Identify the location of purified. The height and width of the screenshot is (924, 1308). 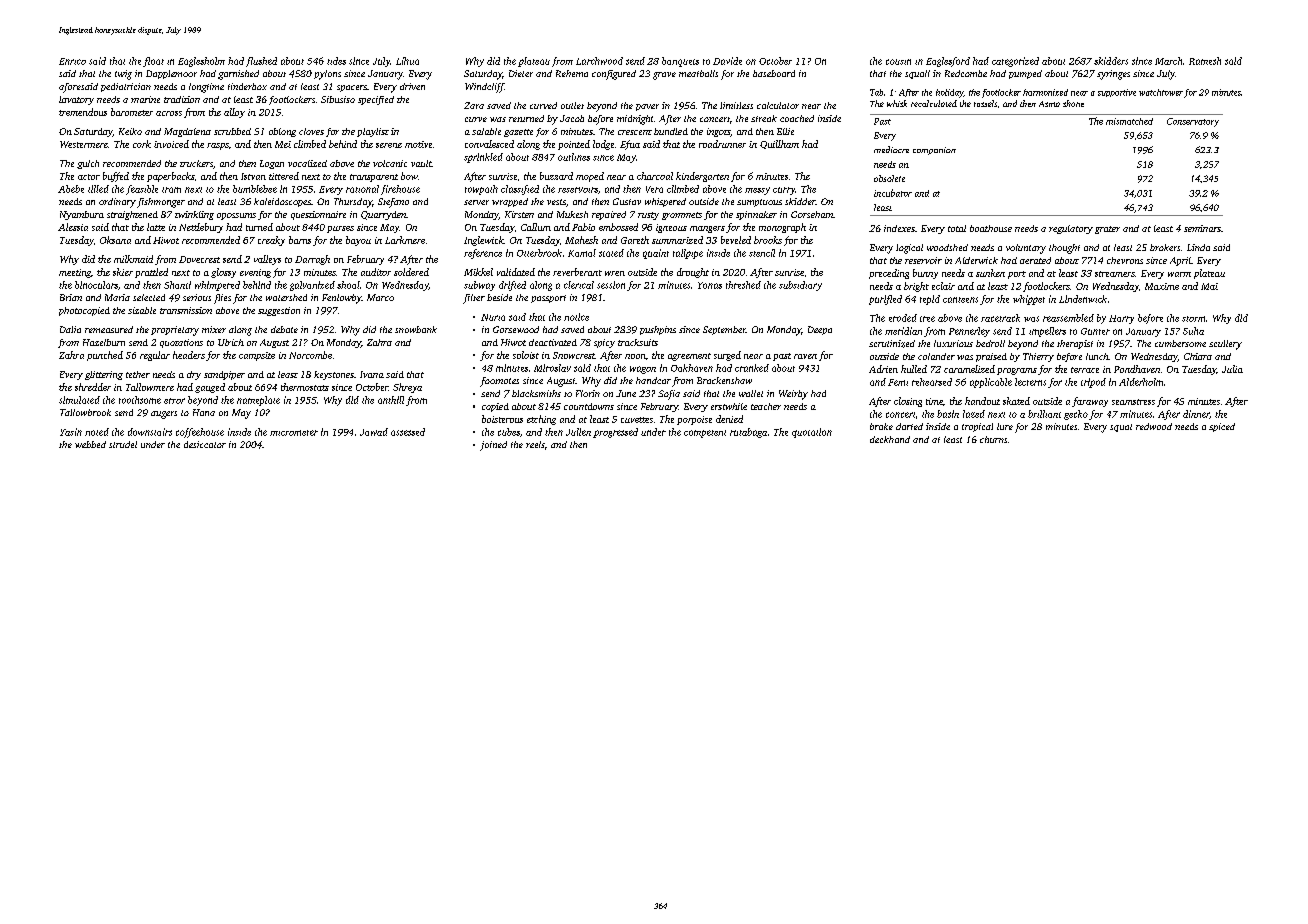
(885, 300).
